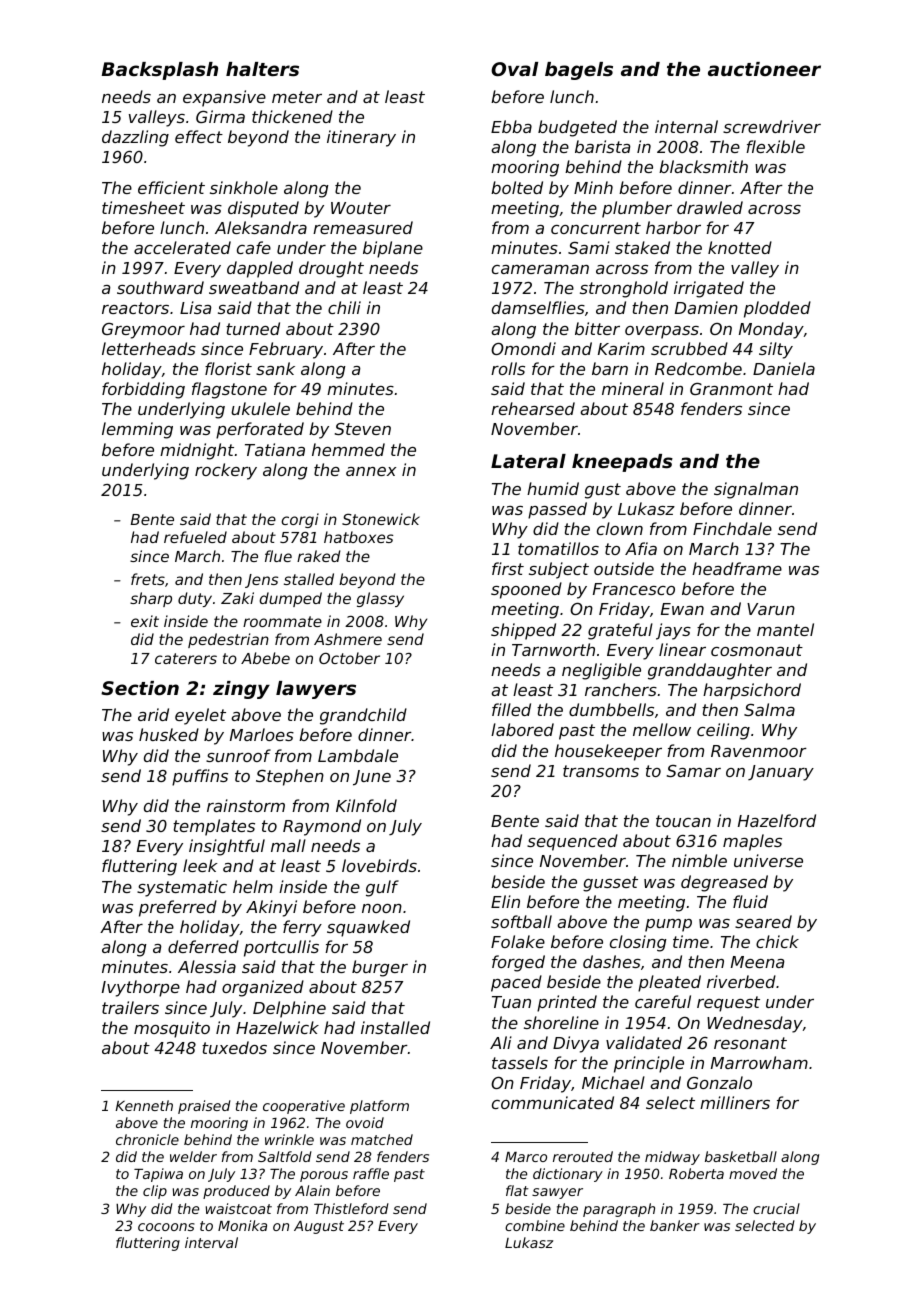 The height and width of the image is (1311, 924). Describe the element at coordinates (135, 138) in the image. I see `dazzling` at that location.
